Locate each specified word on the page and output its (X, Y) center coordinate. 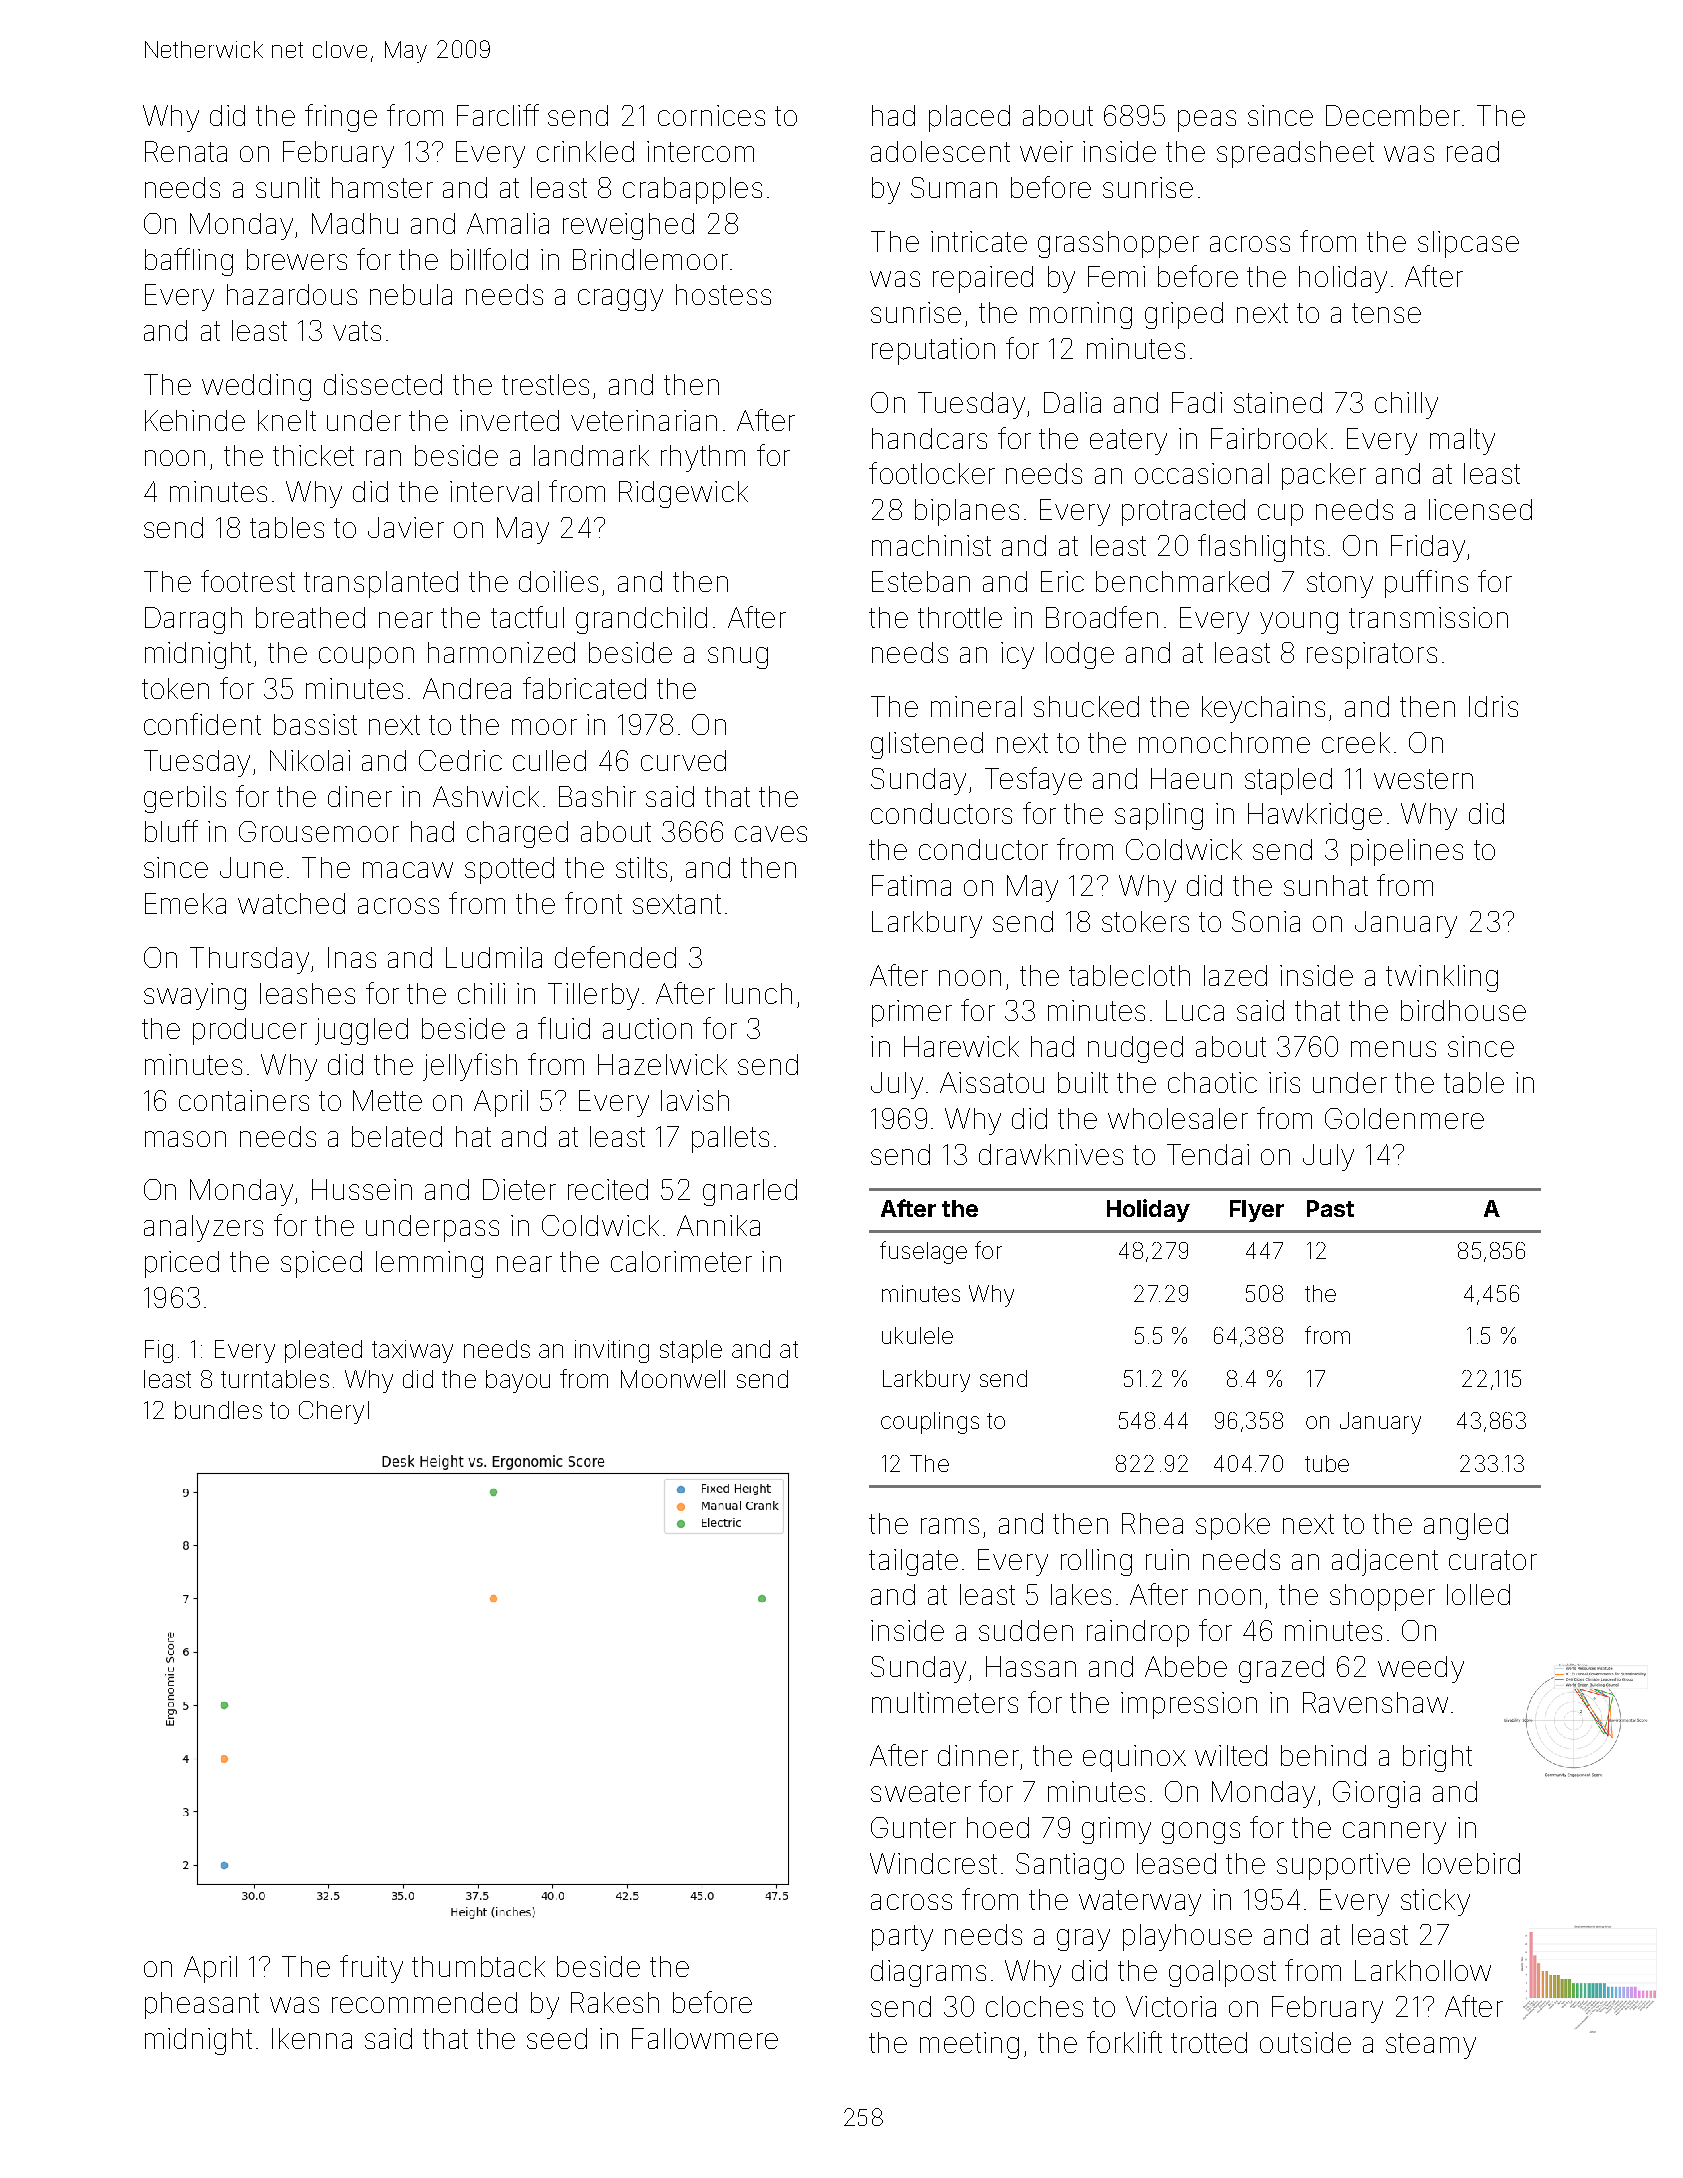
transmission (1428, 617)
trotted (1209, 2042)
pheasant (202, 2005)
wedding (256, 387)
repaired (983, 279)
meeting (969, 2045)
